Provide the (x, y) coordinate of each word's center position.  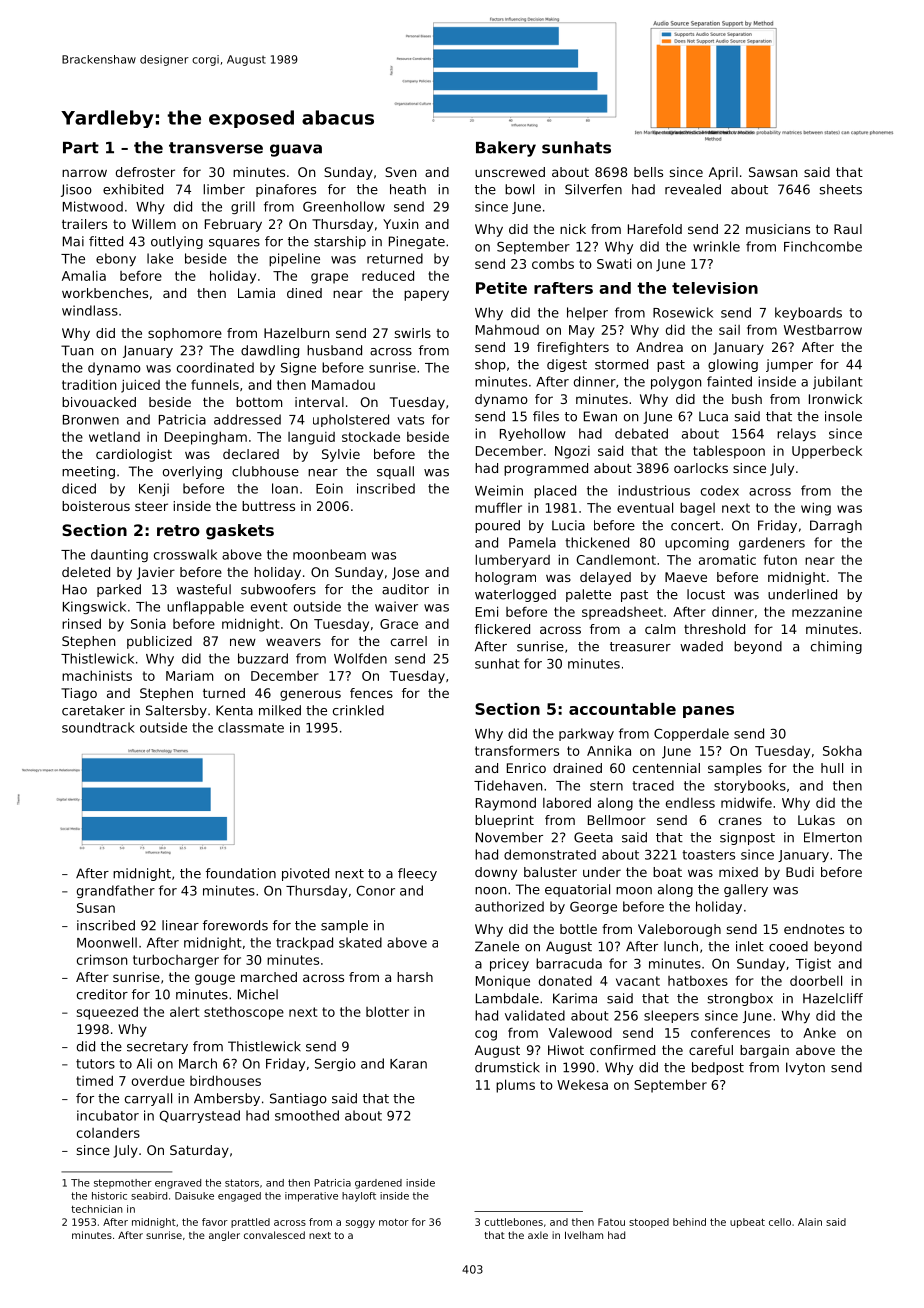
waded (701, 646)
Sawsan (773, 172)
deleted (86, 572)
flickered (502, 629)
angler (224, 1236)
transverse (216, 148)
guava (296, 150)
